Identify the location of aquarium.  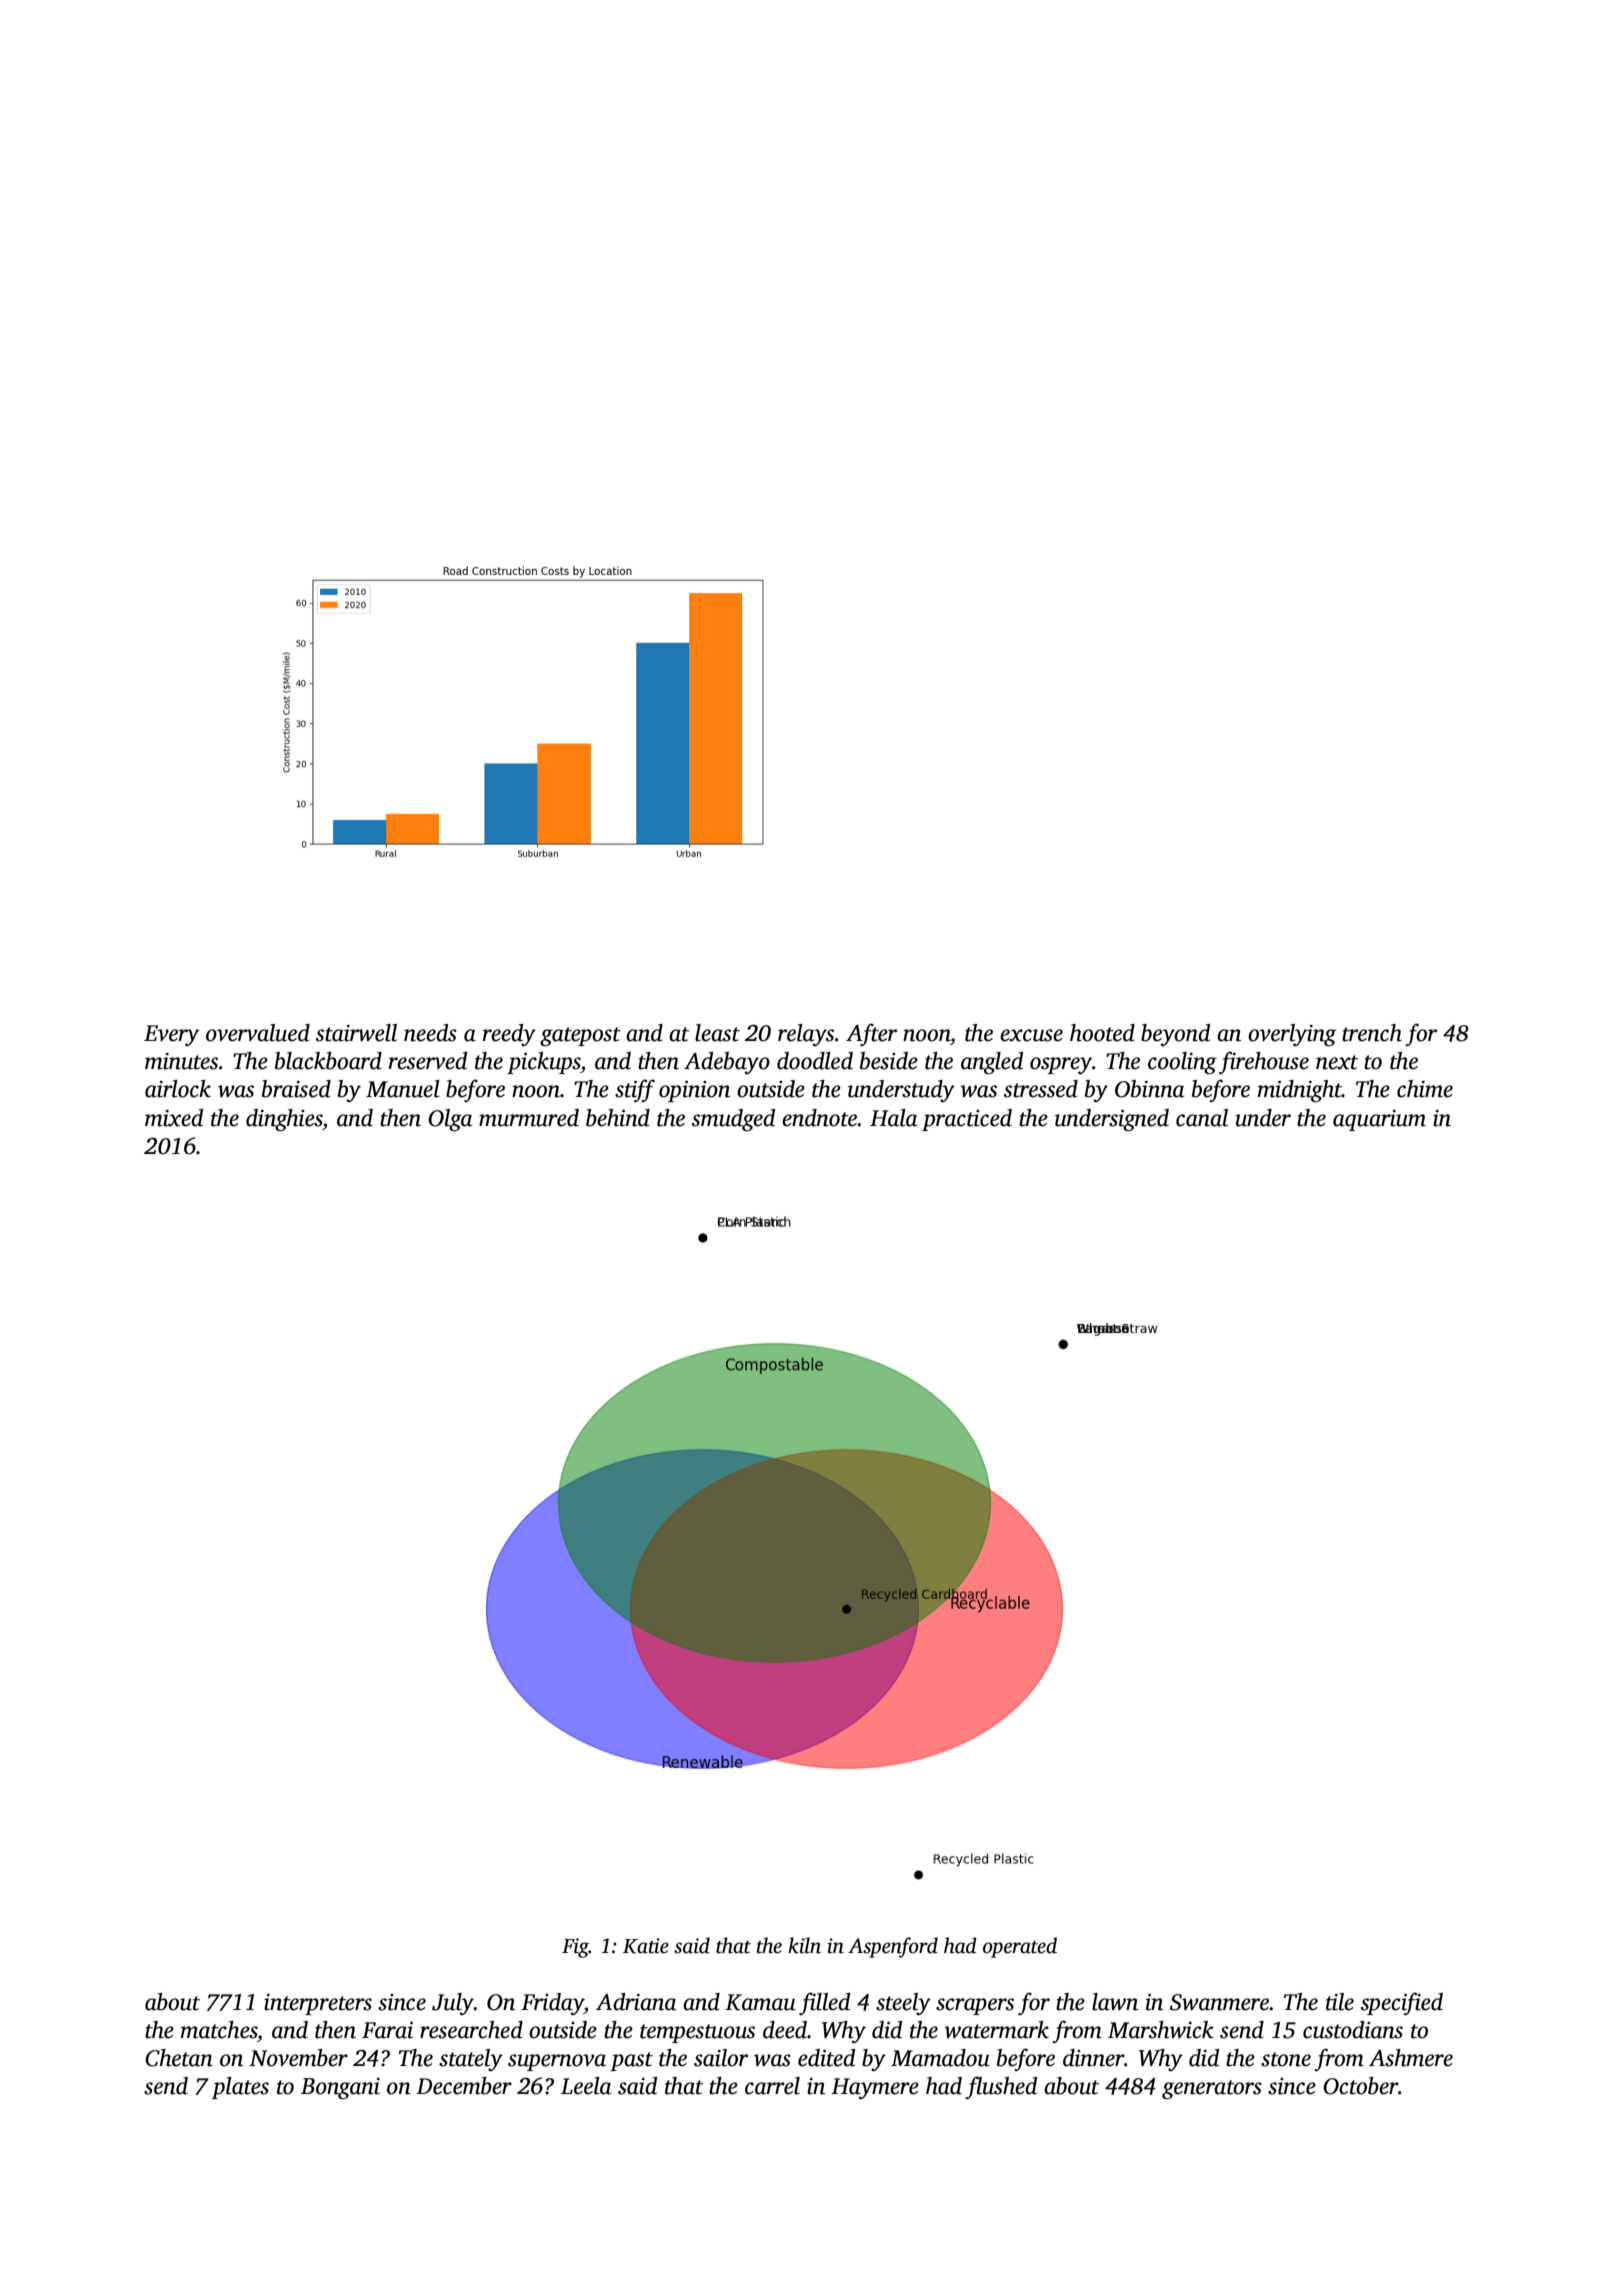
(1379, 1120).
